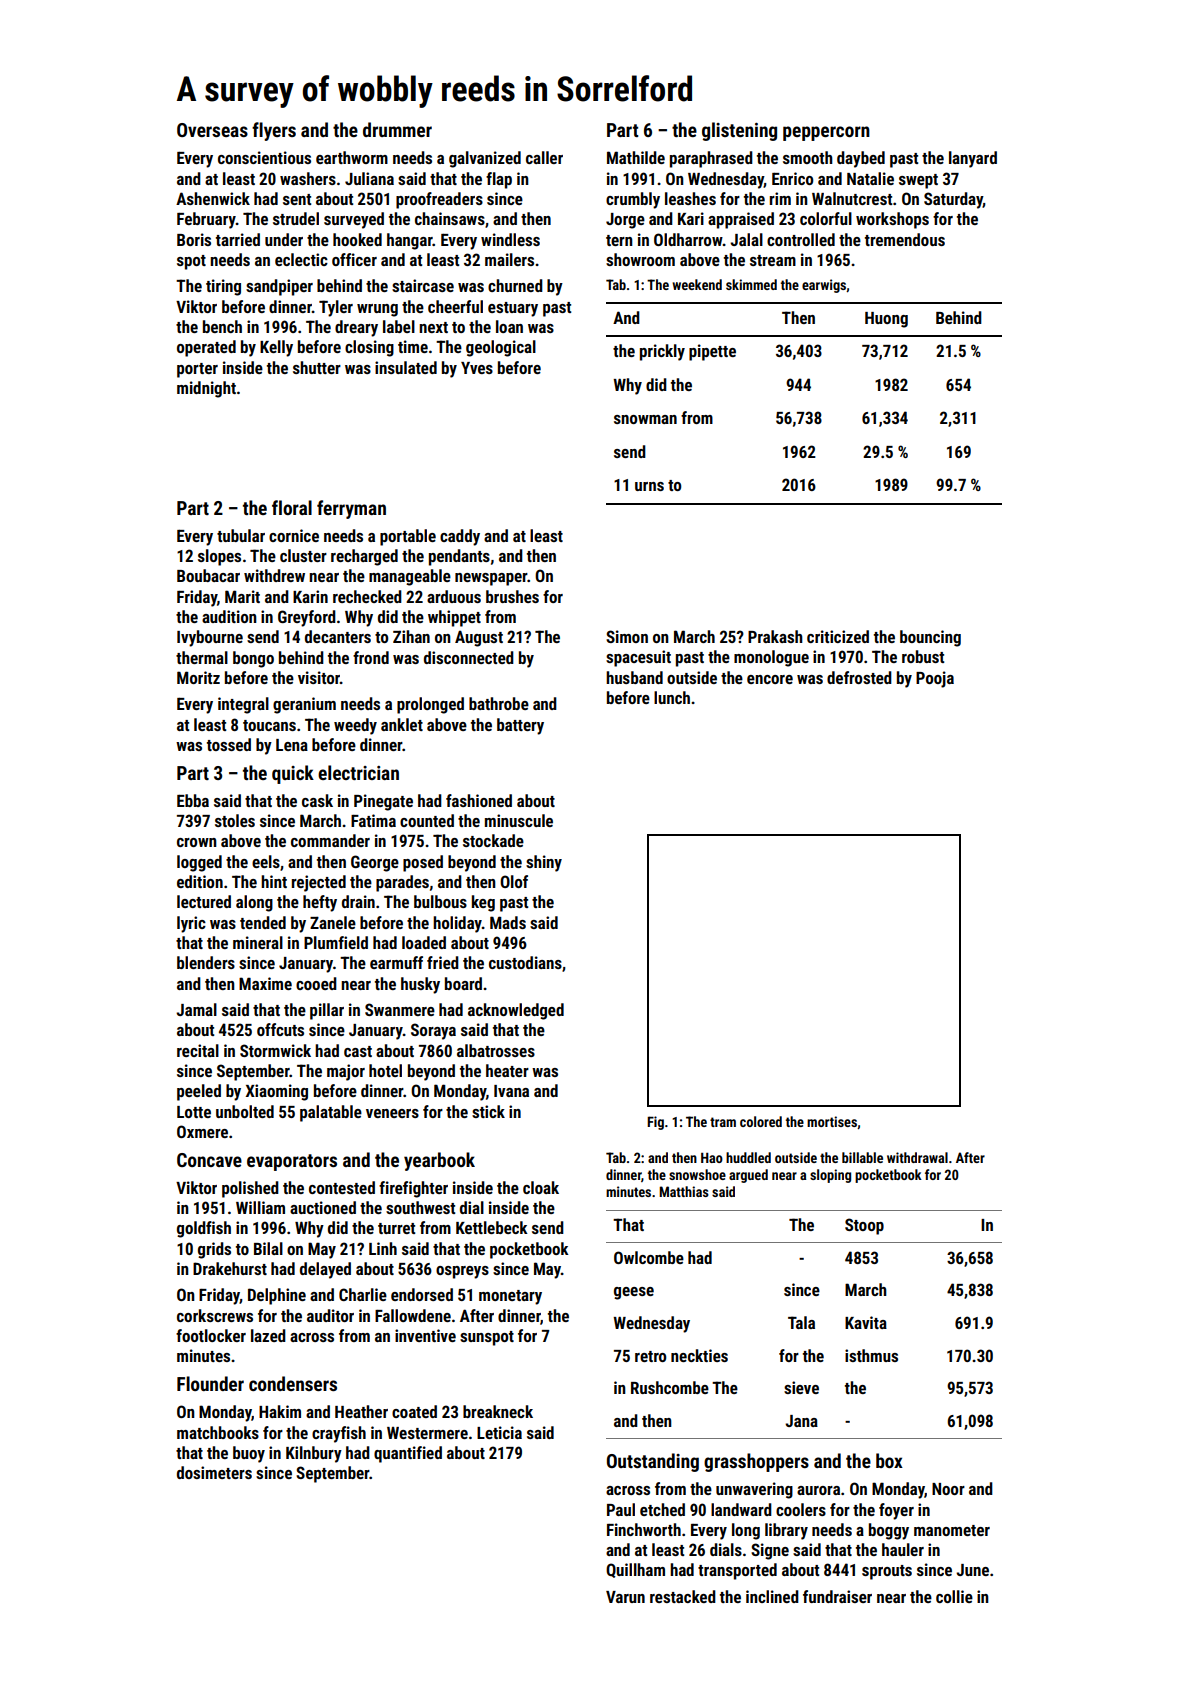  I want to click on Linh, so click(383, 1248).
